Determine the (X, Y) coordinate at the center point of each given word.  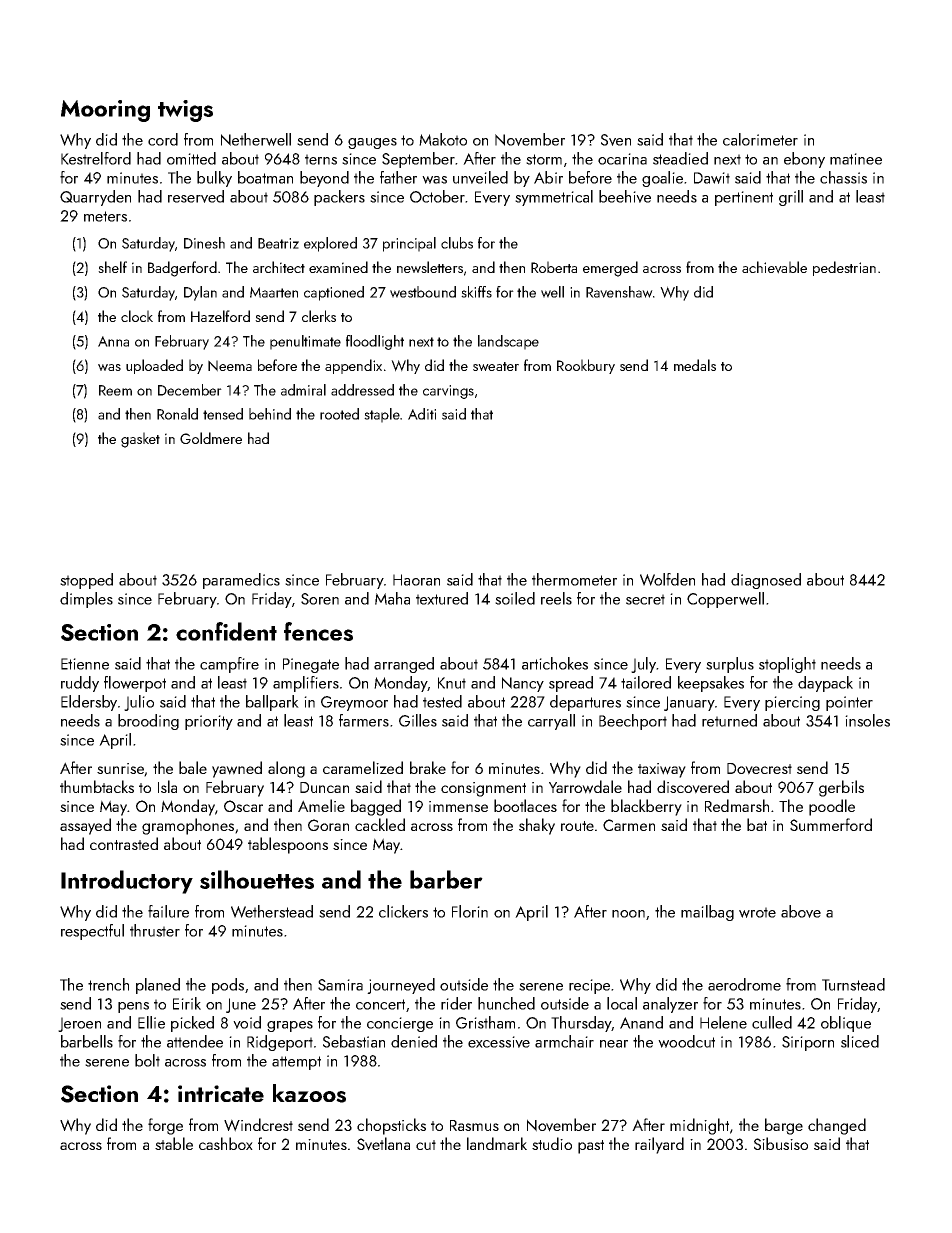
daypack (825, 684)
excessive (499, 1042)
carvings (448, 392)
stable (174, 1143)
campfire (229, 665)
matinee (856, 159)
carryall (551, 722)
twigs (185, 111)
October (437, 196)
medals (695, 365)
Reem (115, 390)
